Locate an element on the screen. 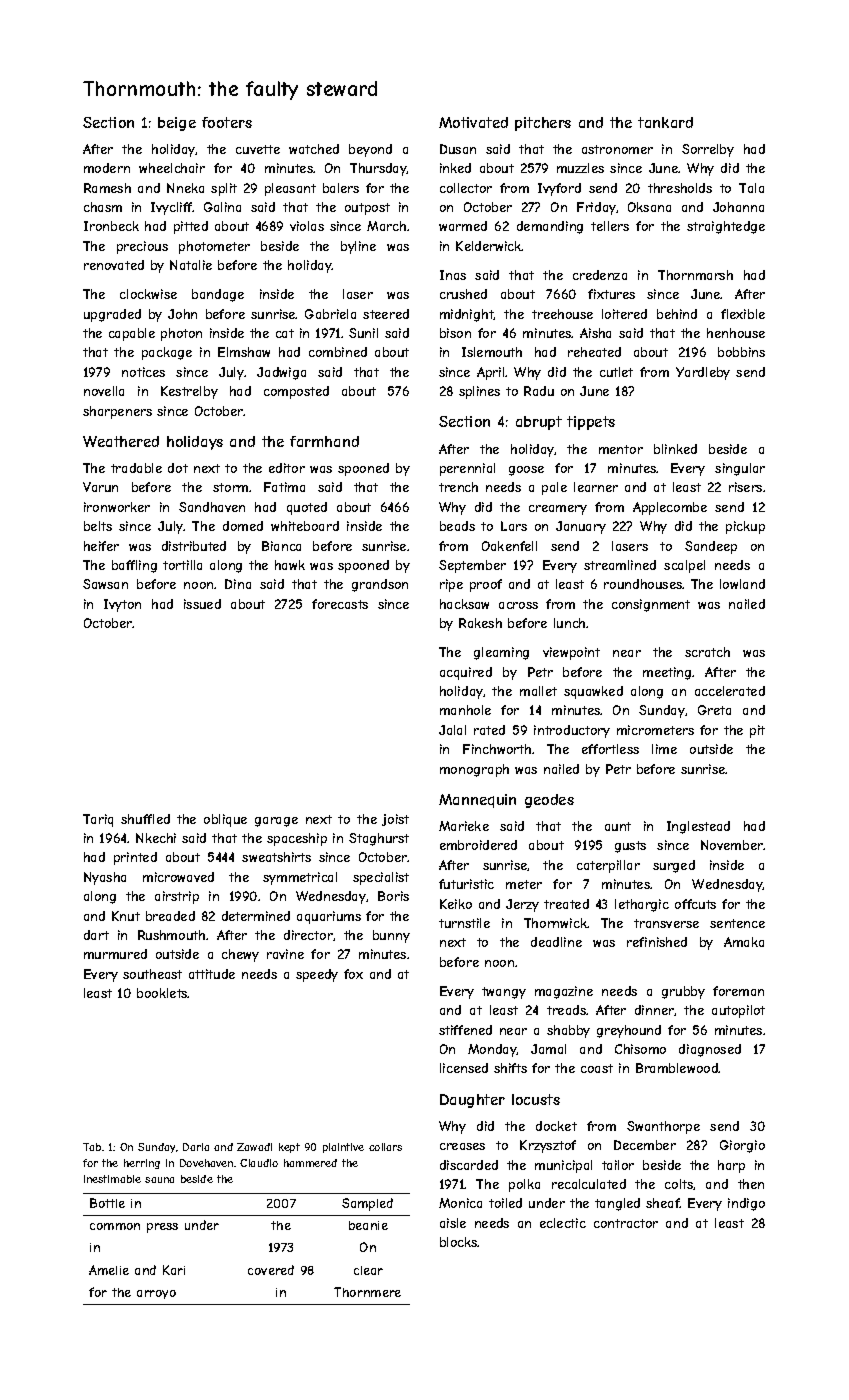 The width and height of the screenshot is (849, 1400). tankard is located at coordinates (665, 122).
